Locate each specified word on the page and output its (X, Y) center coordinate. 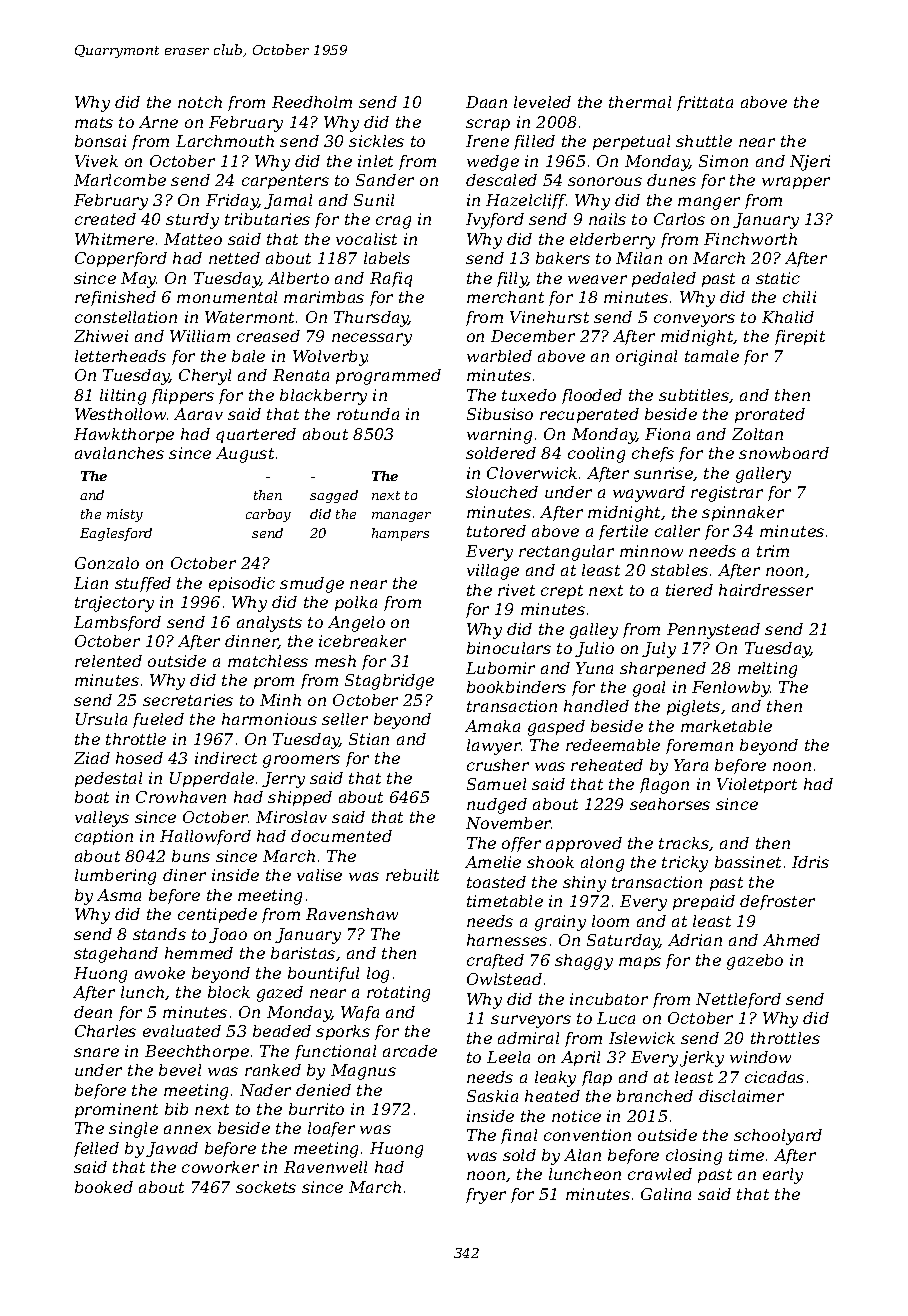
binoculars (509, 648)
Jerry (283, 780)
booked (104, 1187)
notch (200, 102)
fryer (486, 1196)
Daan (486, 102)
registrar (727, 494)
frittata (705, 103)
